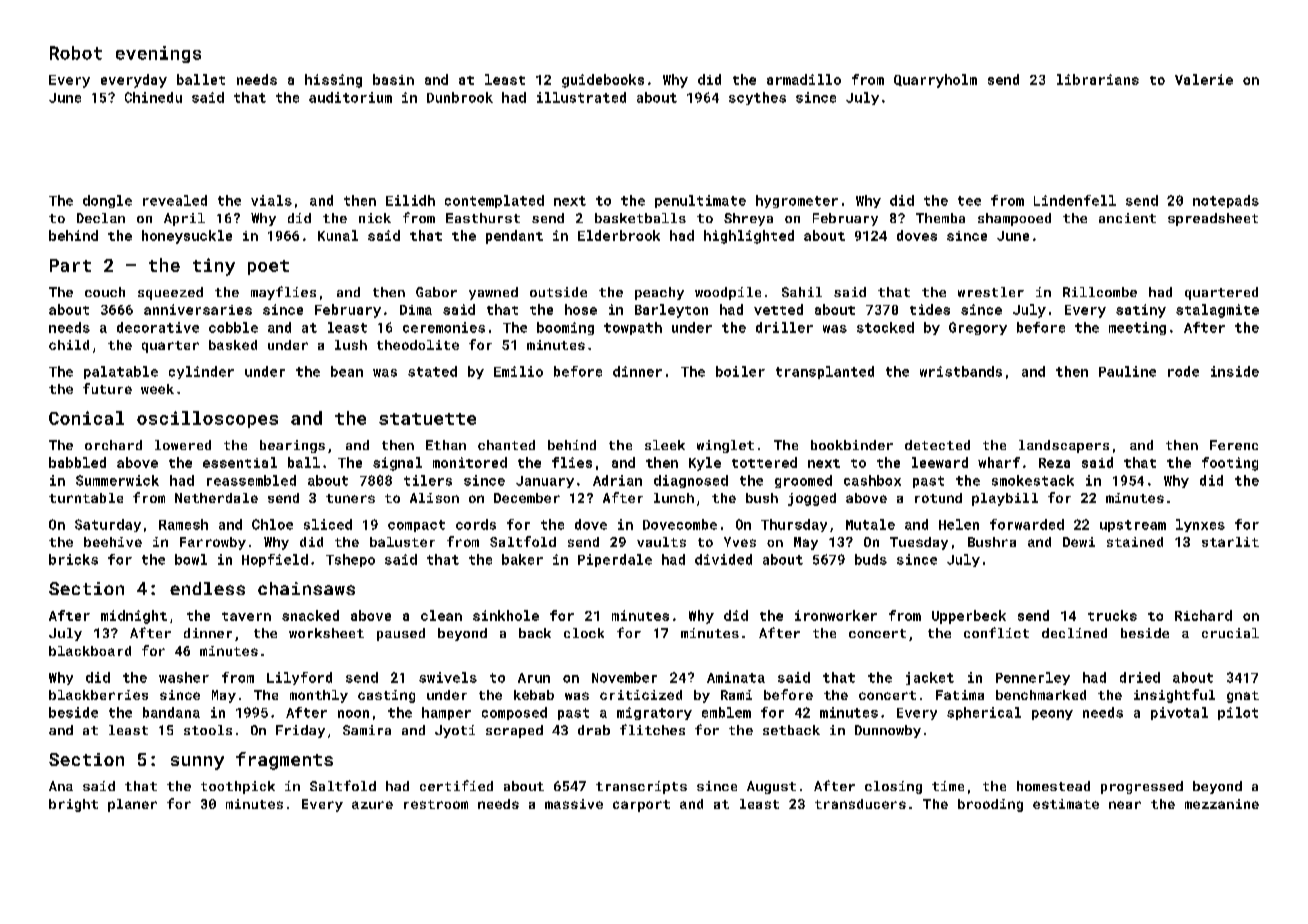  I want to click on hose, so click(581, 309).
